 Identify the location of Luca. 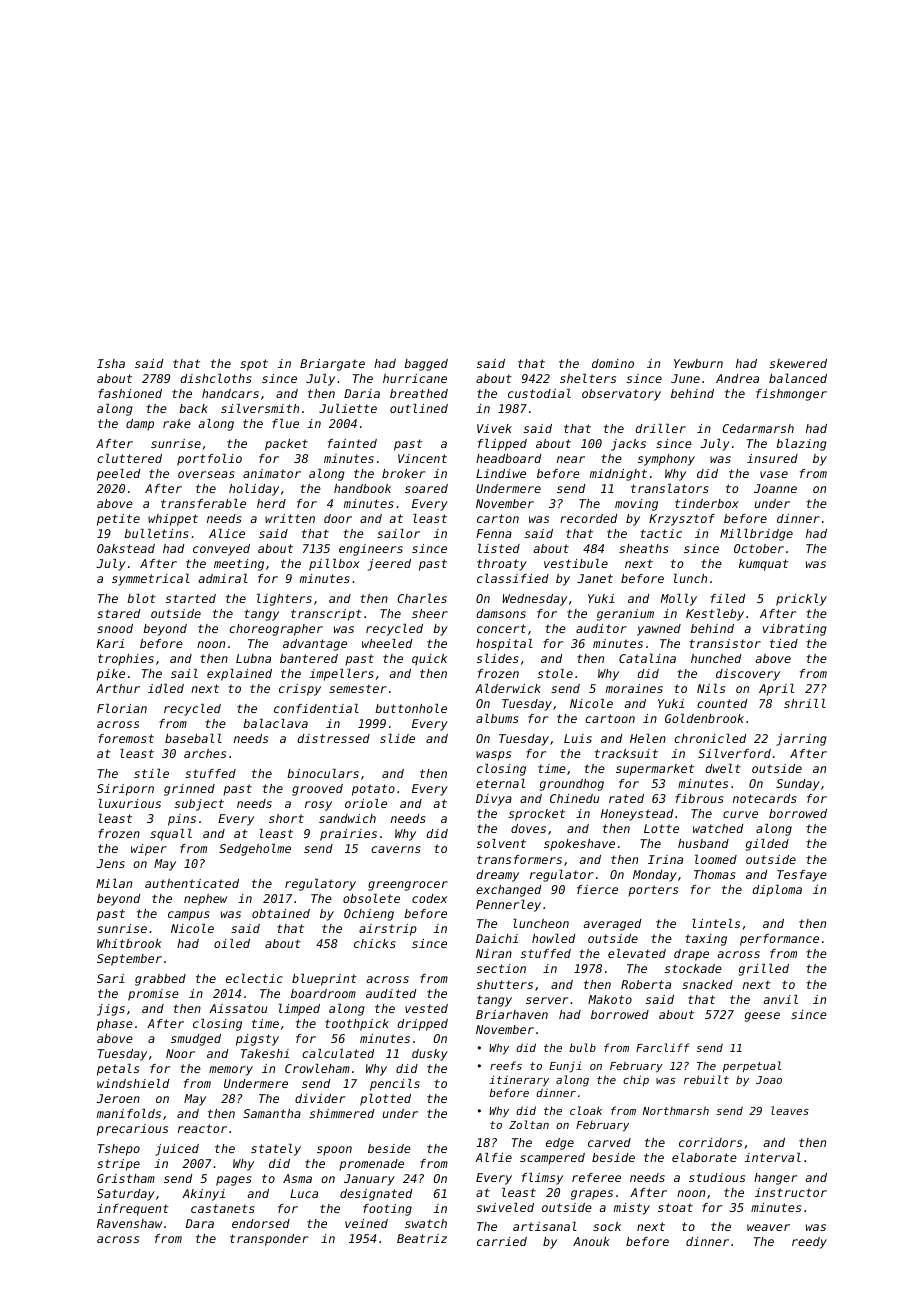
(304, 1193).
